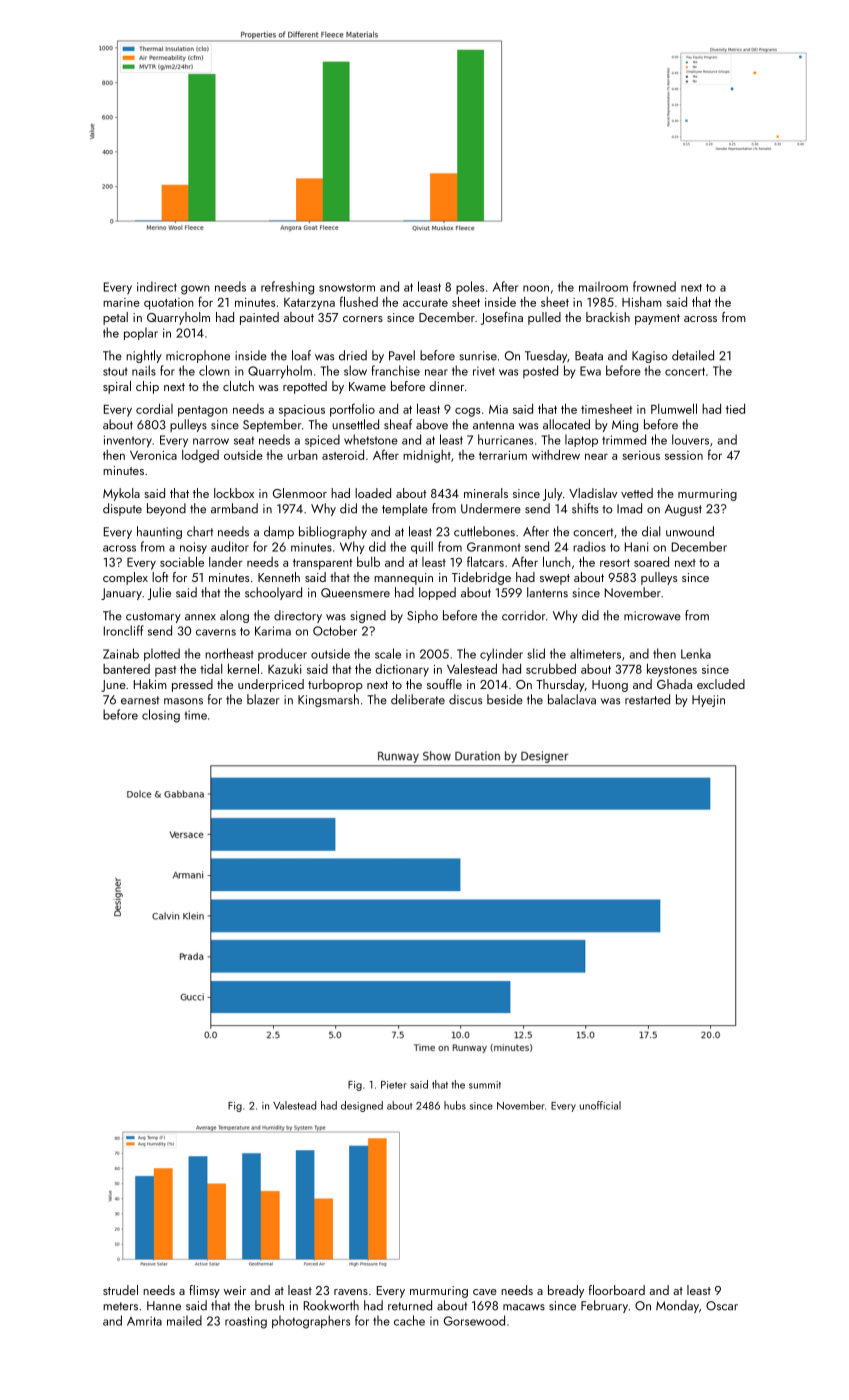  What do you see at coordinates (195, 290) in the image?
I see `gown` at bounding box center [195, 290].
